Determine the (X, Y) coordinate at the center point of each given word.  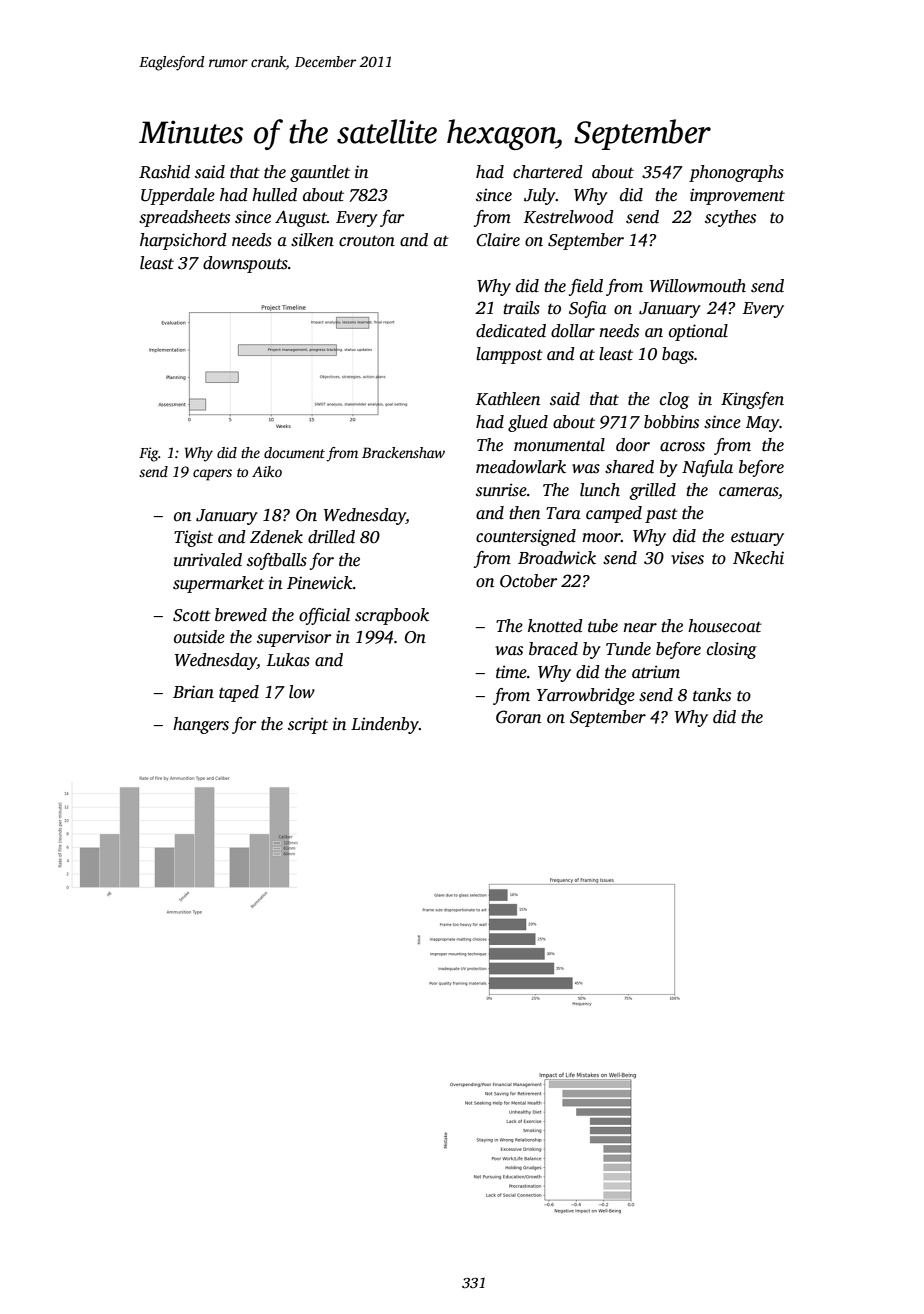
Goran (518, 717)
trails (521, 308)
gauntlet (320, 173)
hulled (274, 195)
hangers (201, 725)
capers (212, 475)
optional (698, 332)
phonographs (736, 173)
